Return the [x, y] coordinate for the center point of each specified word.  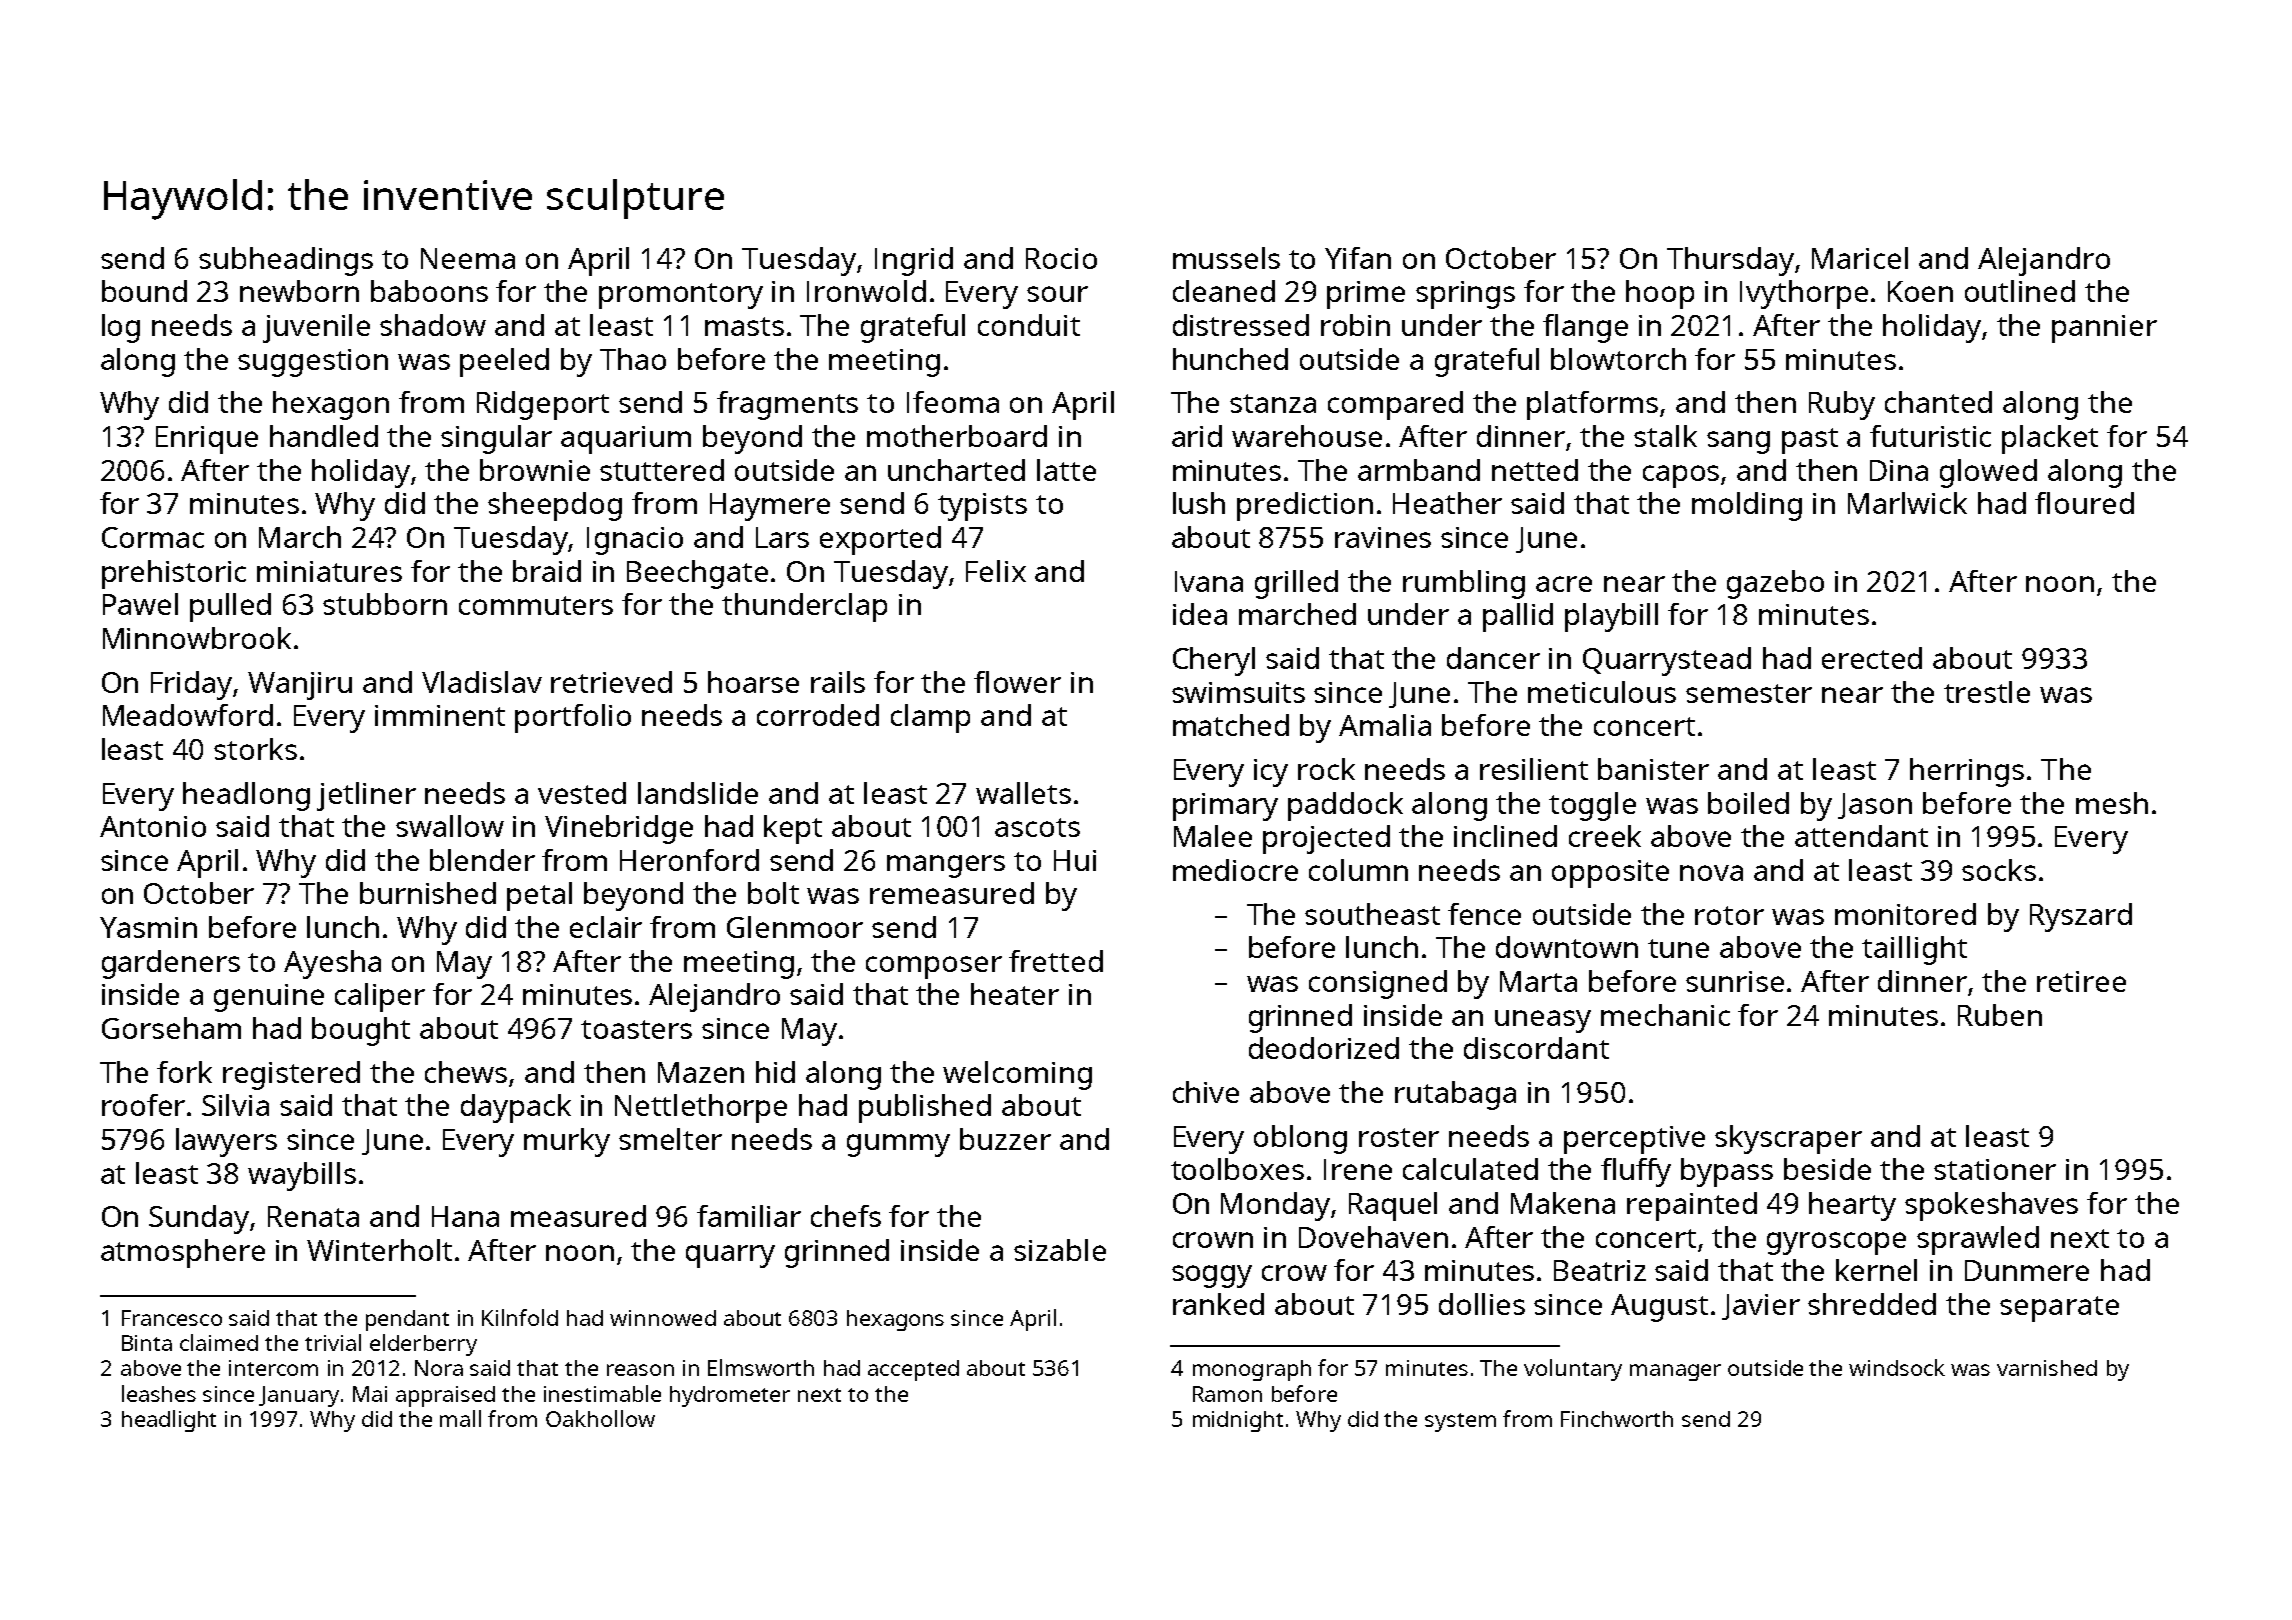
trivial [333, 1342]
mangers [946, 866]
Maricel [1860, 258]
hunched [1230, 359]
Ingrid [914, 261]
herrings [1967, 772]
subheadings [286, 261]
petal [539, 896]
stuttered [662, 470]
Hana [465, 1216]
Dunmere [2027, 1270]
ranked [1218, 1304]
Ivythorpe [1804, 294]
